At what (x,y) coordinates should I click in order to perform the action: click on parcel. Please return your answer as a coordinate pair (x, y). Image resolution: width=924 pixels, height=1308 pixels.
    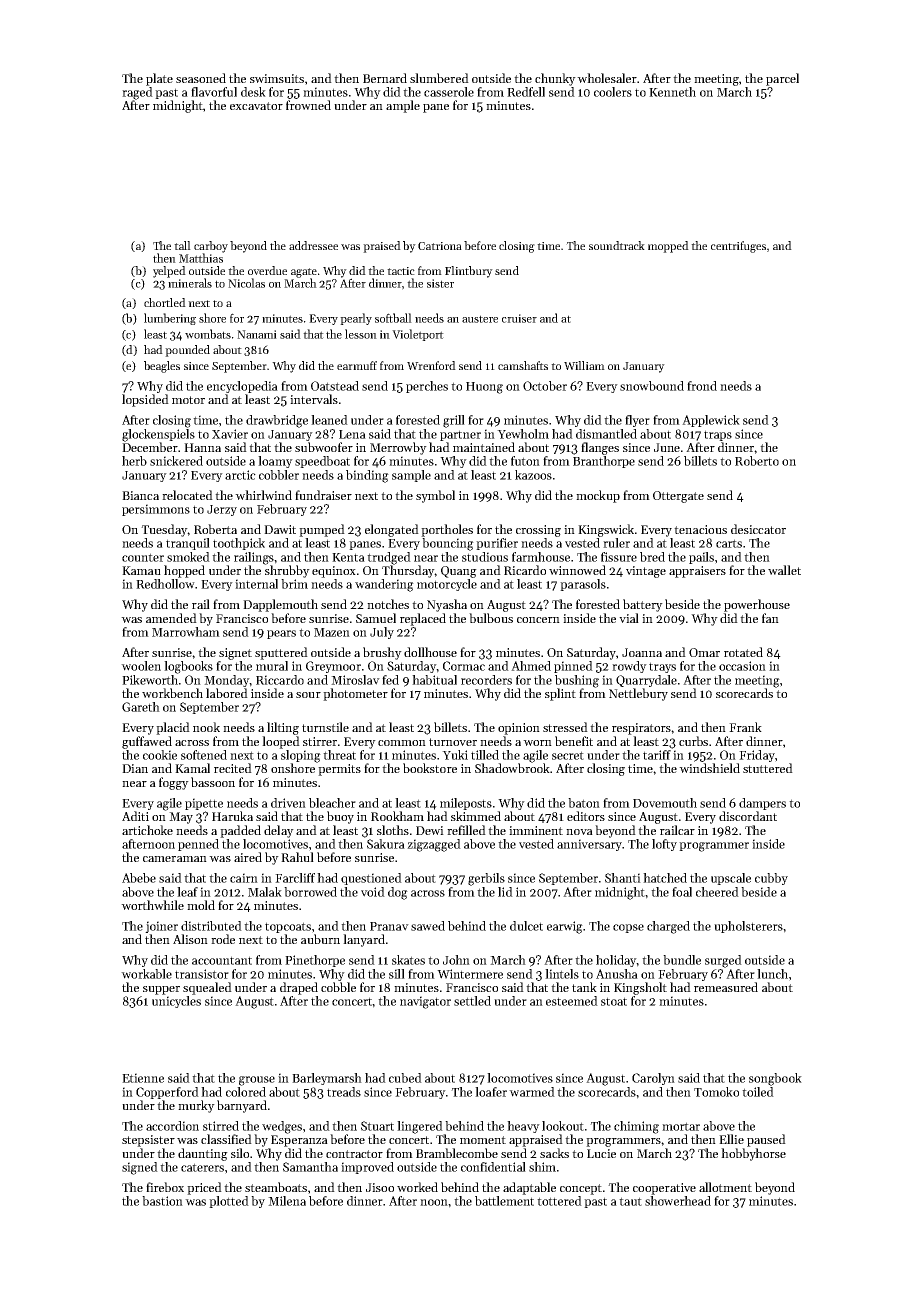
    Looking at the image, I should click on (782, 79).
